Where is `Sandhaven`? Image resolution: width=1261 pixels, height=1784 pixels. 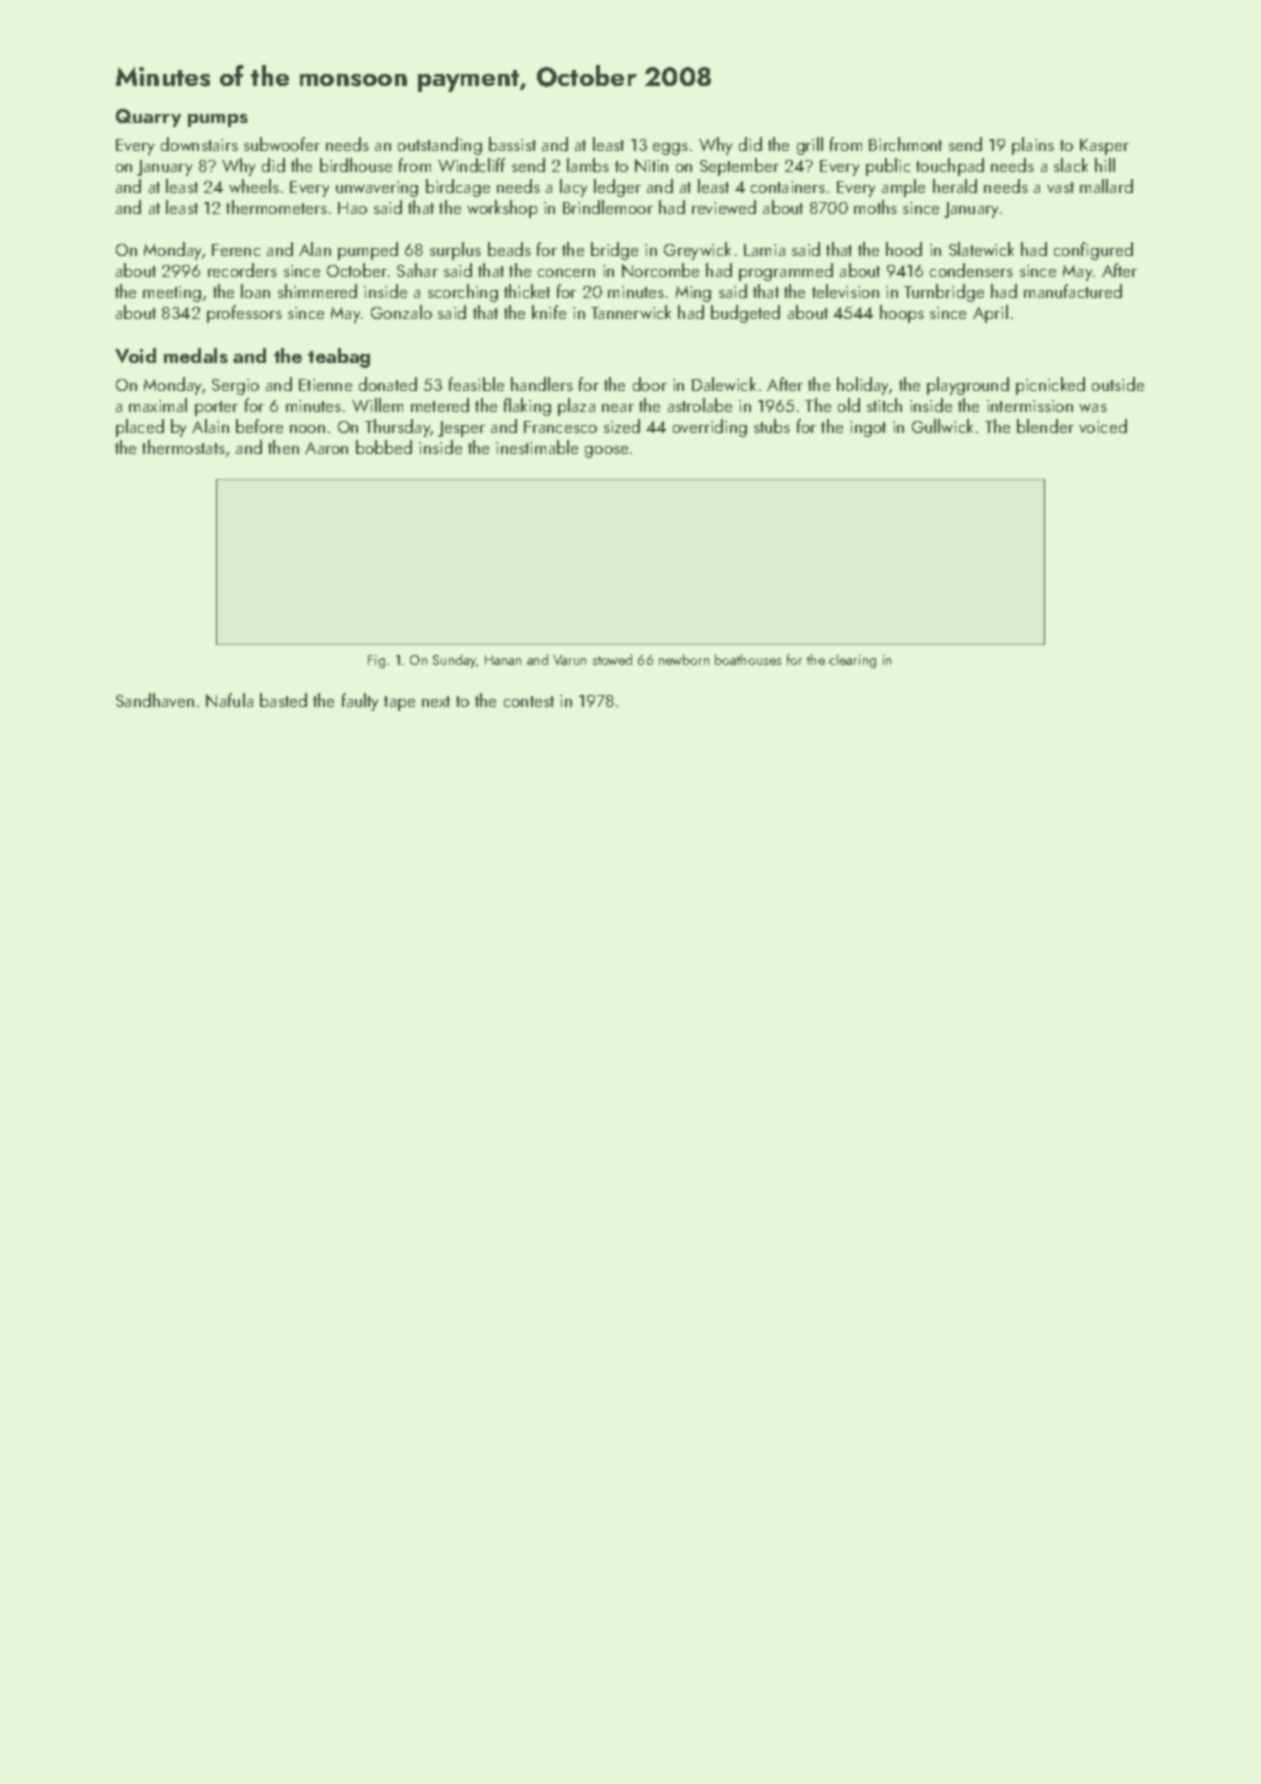 Sandhaven is located at coordinates (155, 700).
